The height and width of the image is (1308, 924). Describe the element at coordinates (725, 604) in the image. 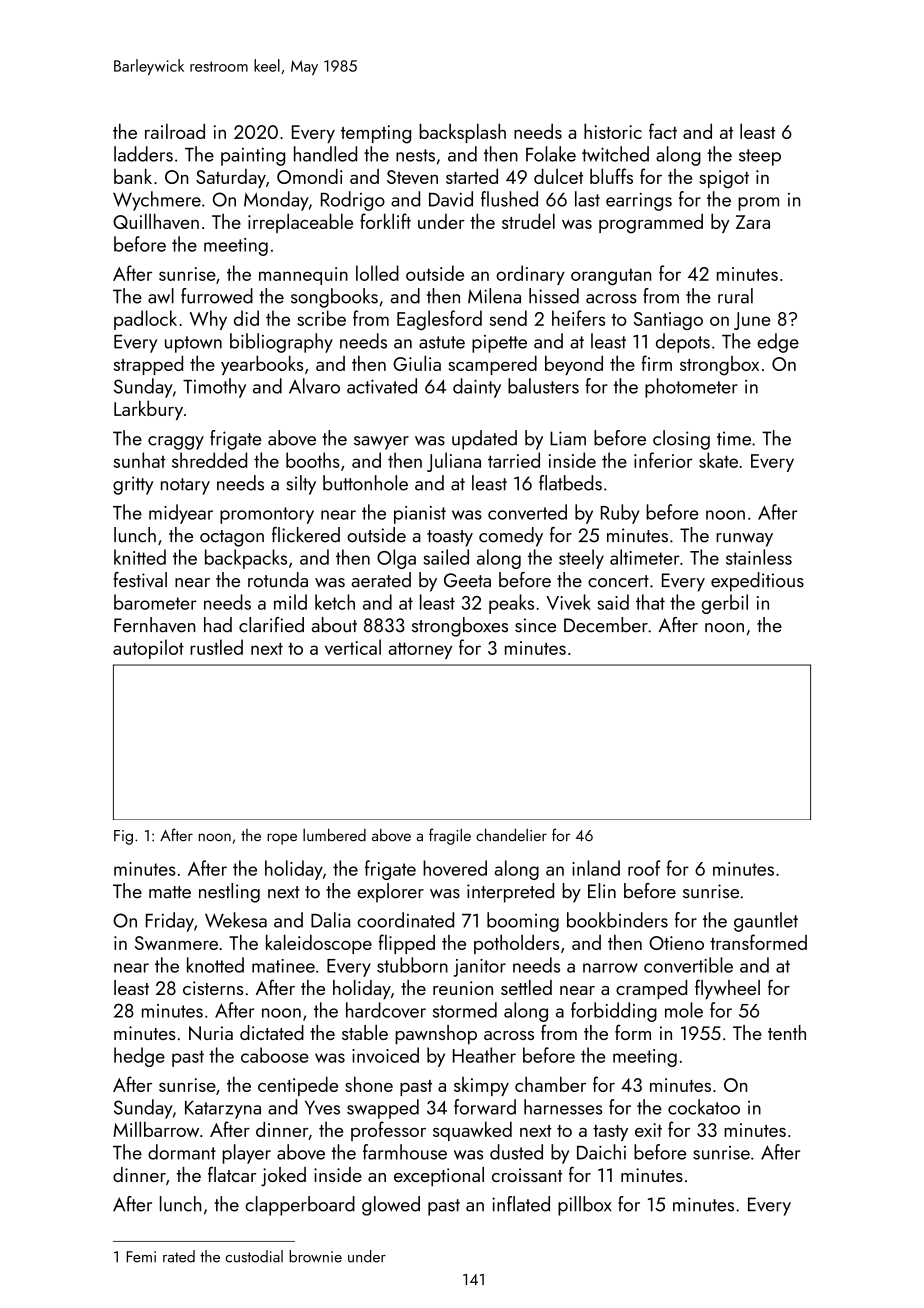

I see `gerbil` at that location.
